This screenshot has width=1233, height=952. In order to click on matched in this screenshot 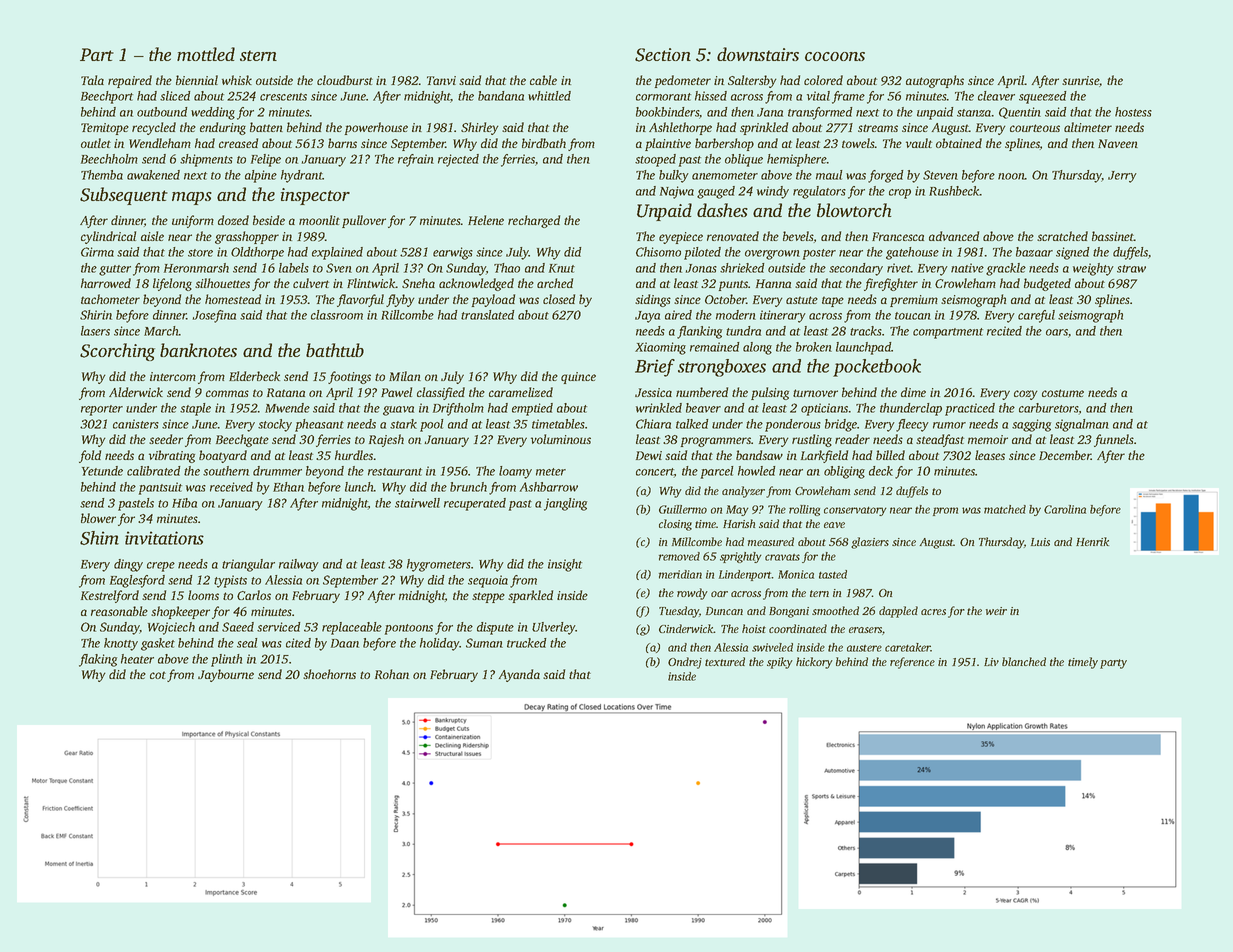, I will do `click(1005, 509)`.
